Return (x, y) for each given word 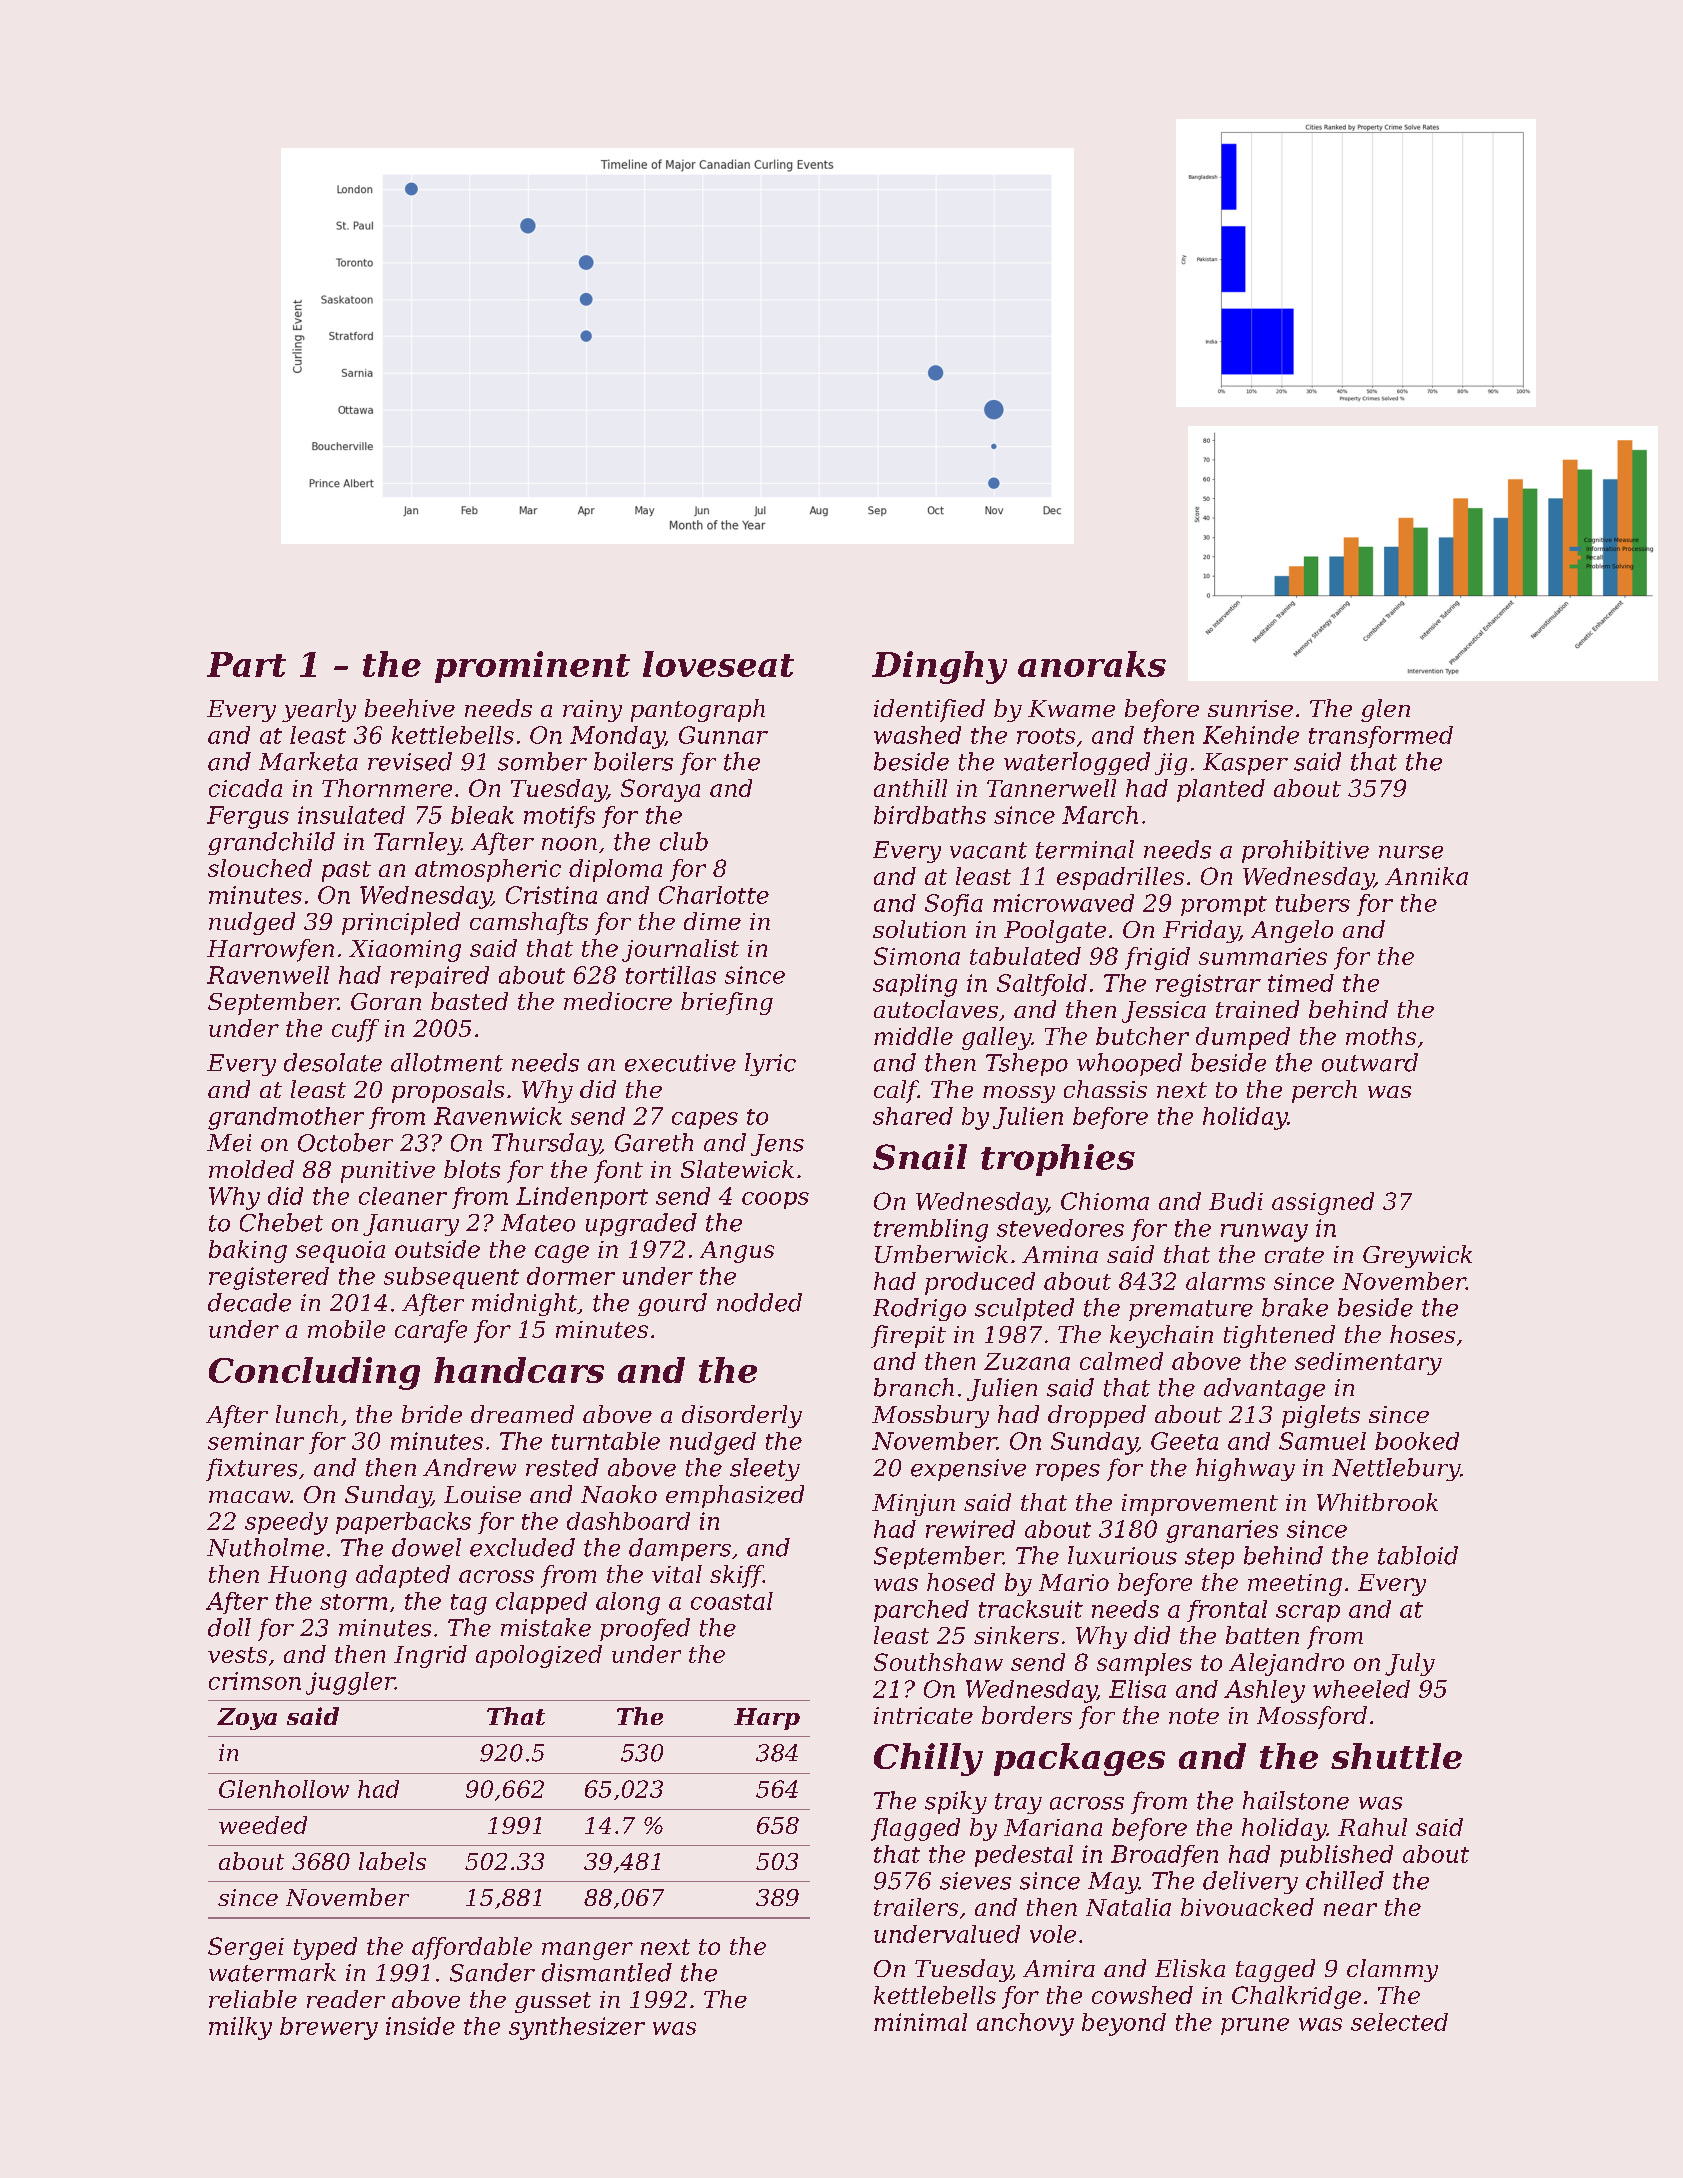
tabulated (1025, 956)
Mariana (1053, 1827)
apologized (539, 1656)
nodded (759, 1302)
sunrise (1250, 708)
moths (1381, 1036)
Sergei (246, 1948)
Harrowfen (270, 950)
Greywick (1417, 1256)
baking (248, 1251)
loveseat (718, 664)
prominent (532, 667)
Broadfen (1164, 1856)
